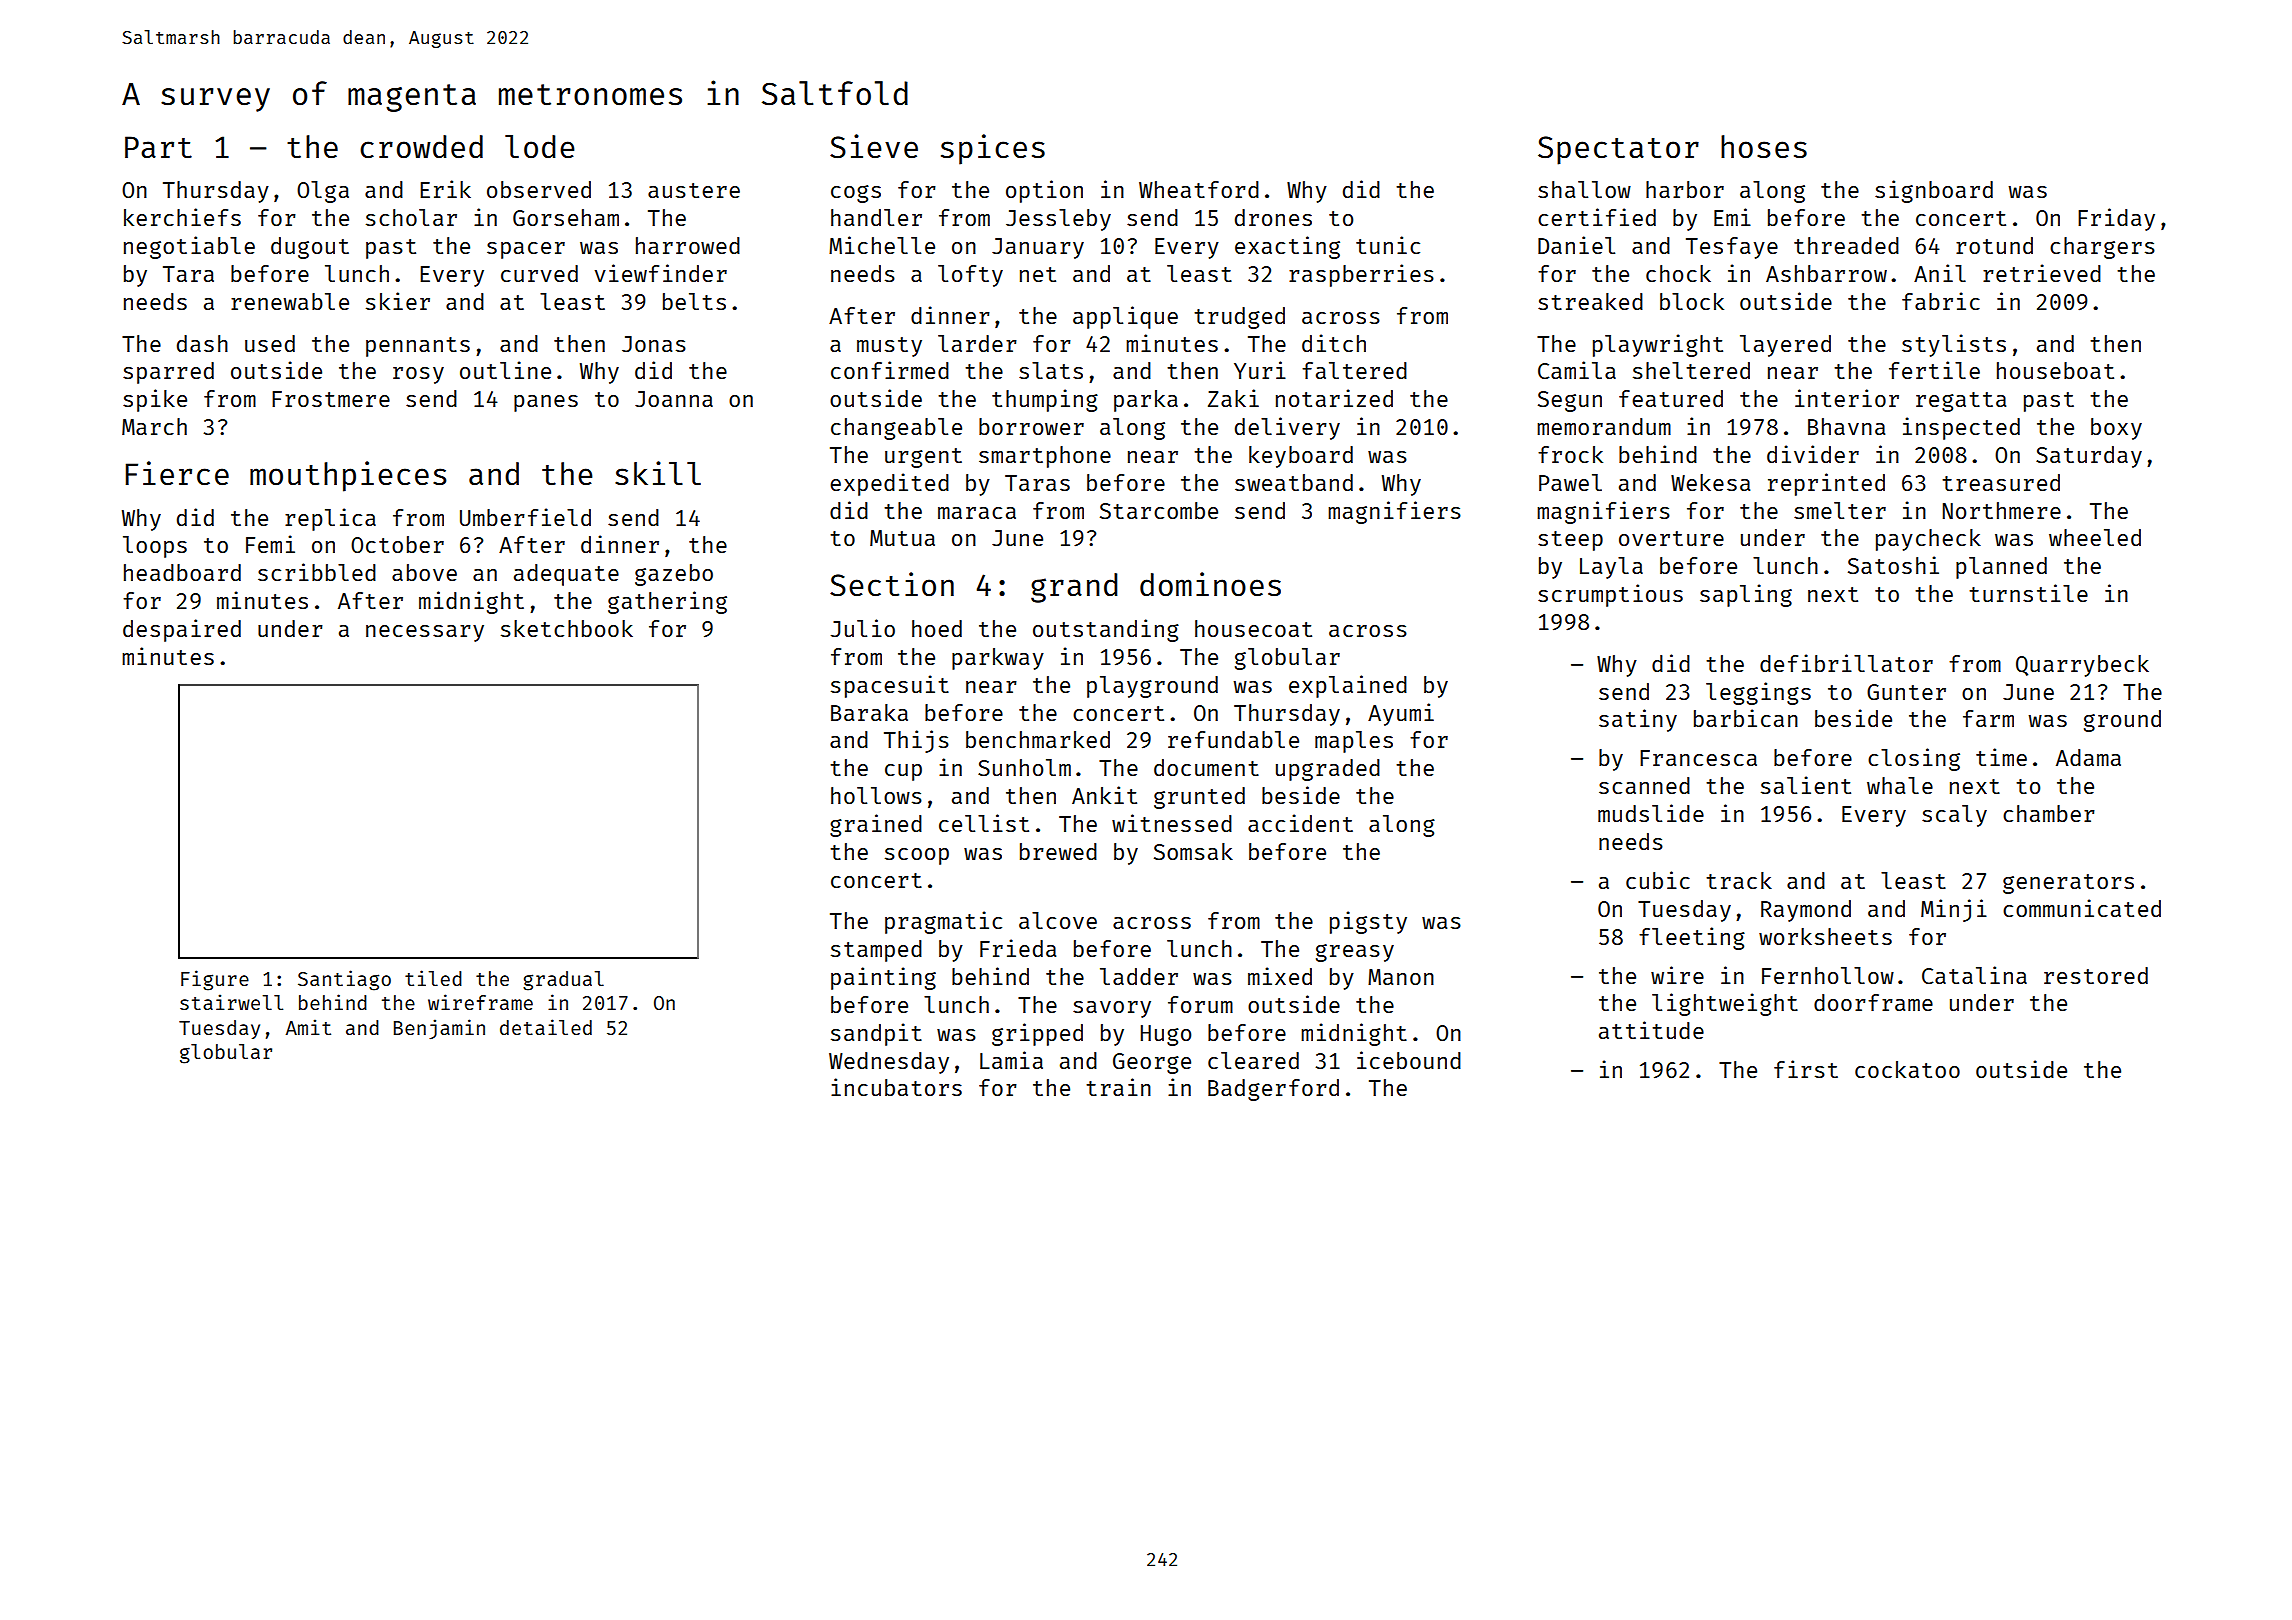  What do you see at coordinates (445, 189) in the screenshot?
I see `Erik` at bounding box center [445, 189].
